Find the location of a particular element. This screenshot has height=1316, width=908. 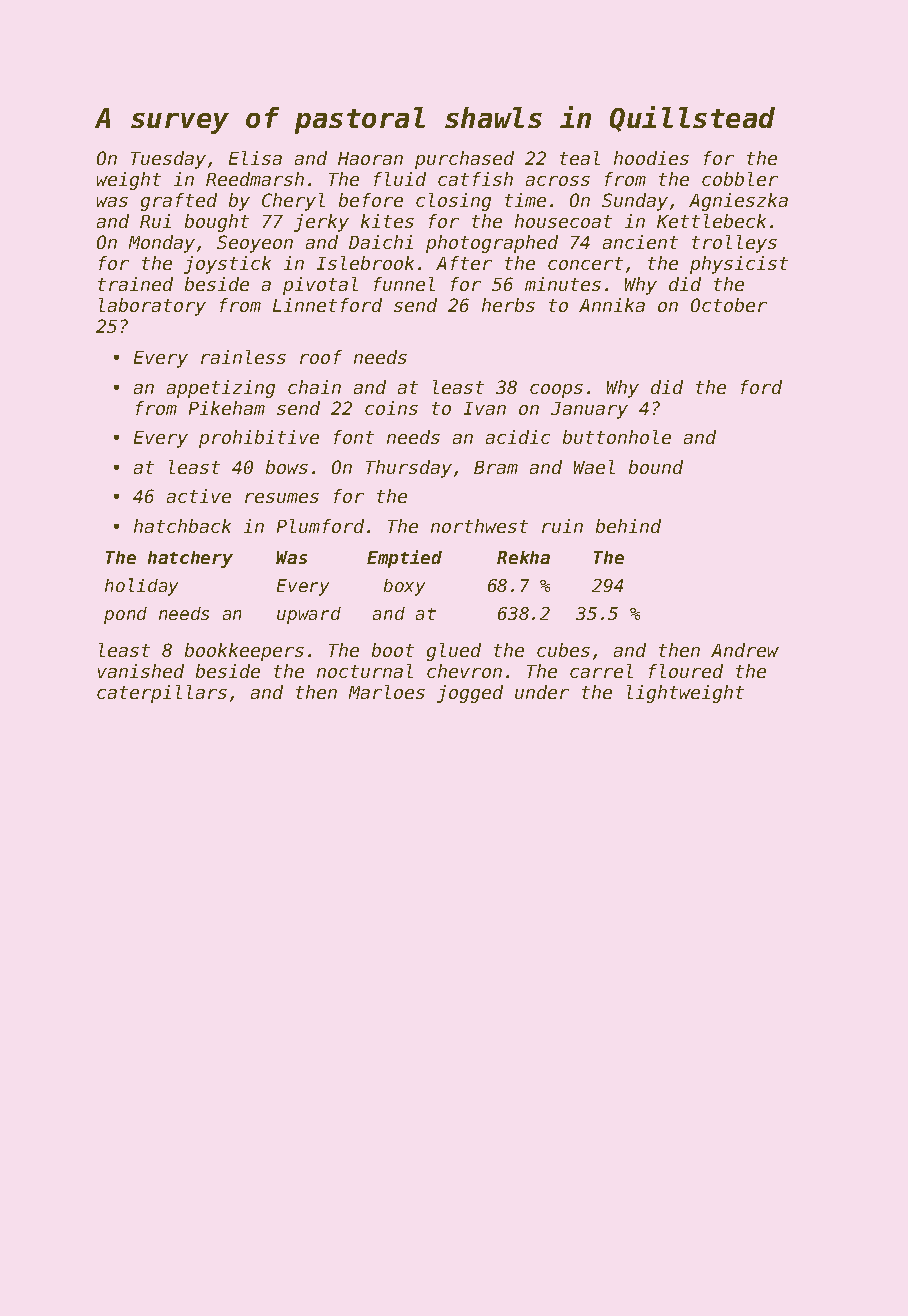

coins is located at coordinates (391, 408).
